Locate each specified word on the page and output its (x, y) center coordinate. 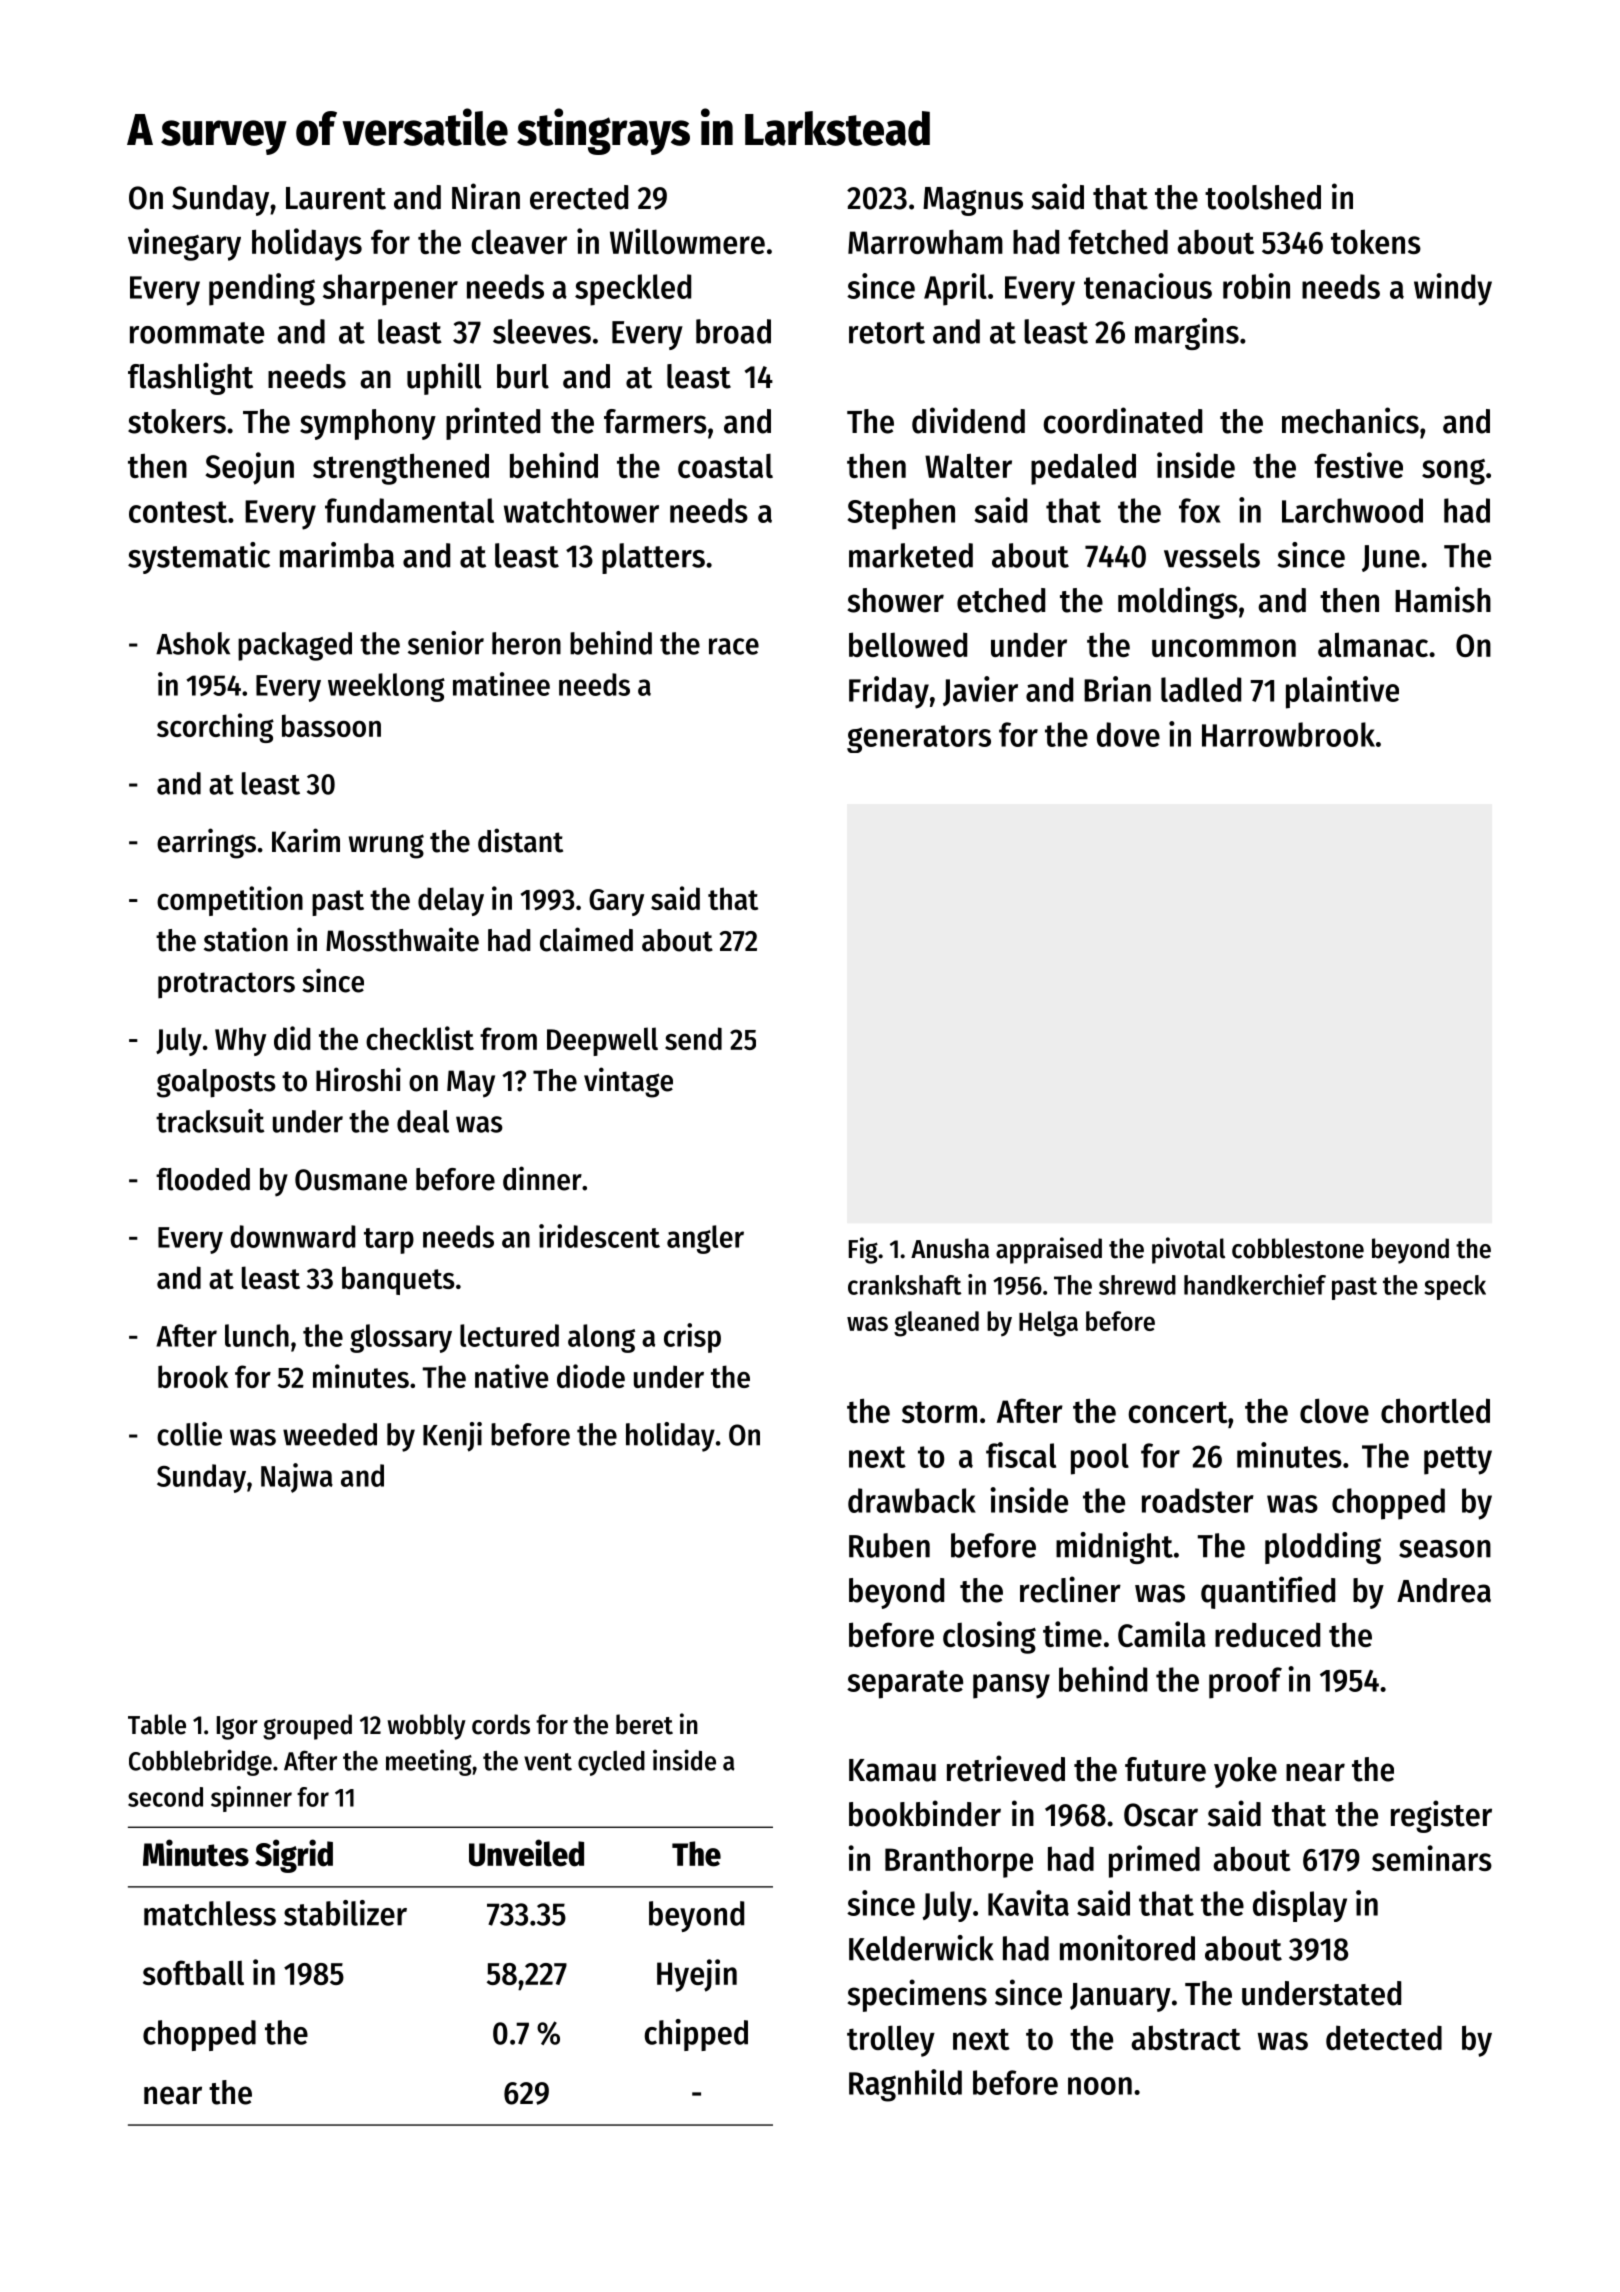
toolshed (1263, 197)
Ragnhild (905, 2085)
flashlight (190, 378)
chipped (696, 2035)
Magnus (973, 201)
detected (1384, 2037)
